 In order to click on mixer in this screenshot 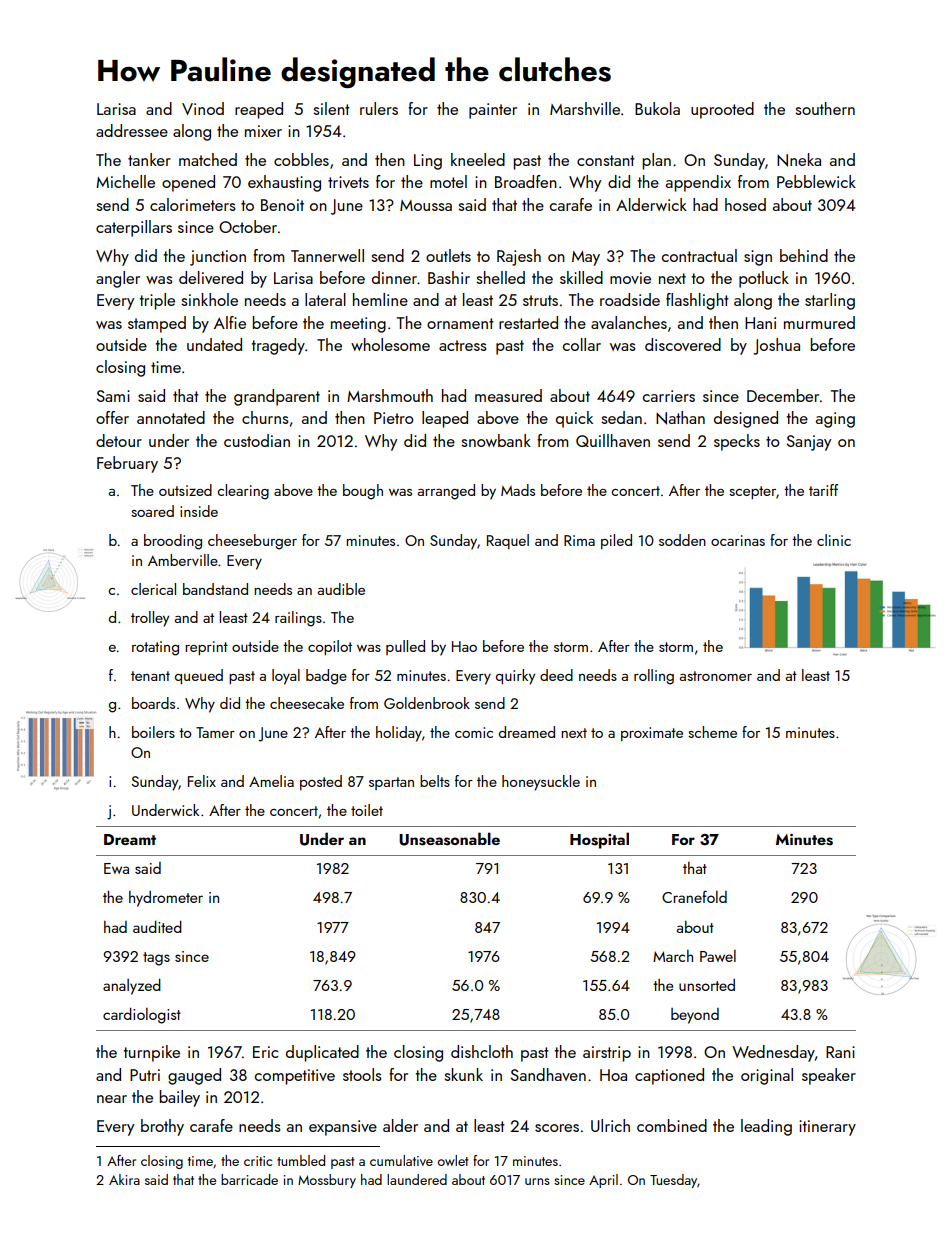, I will do `click(263, 131)`.
